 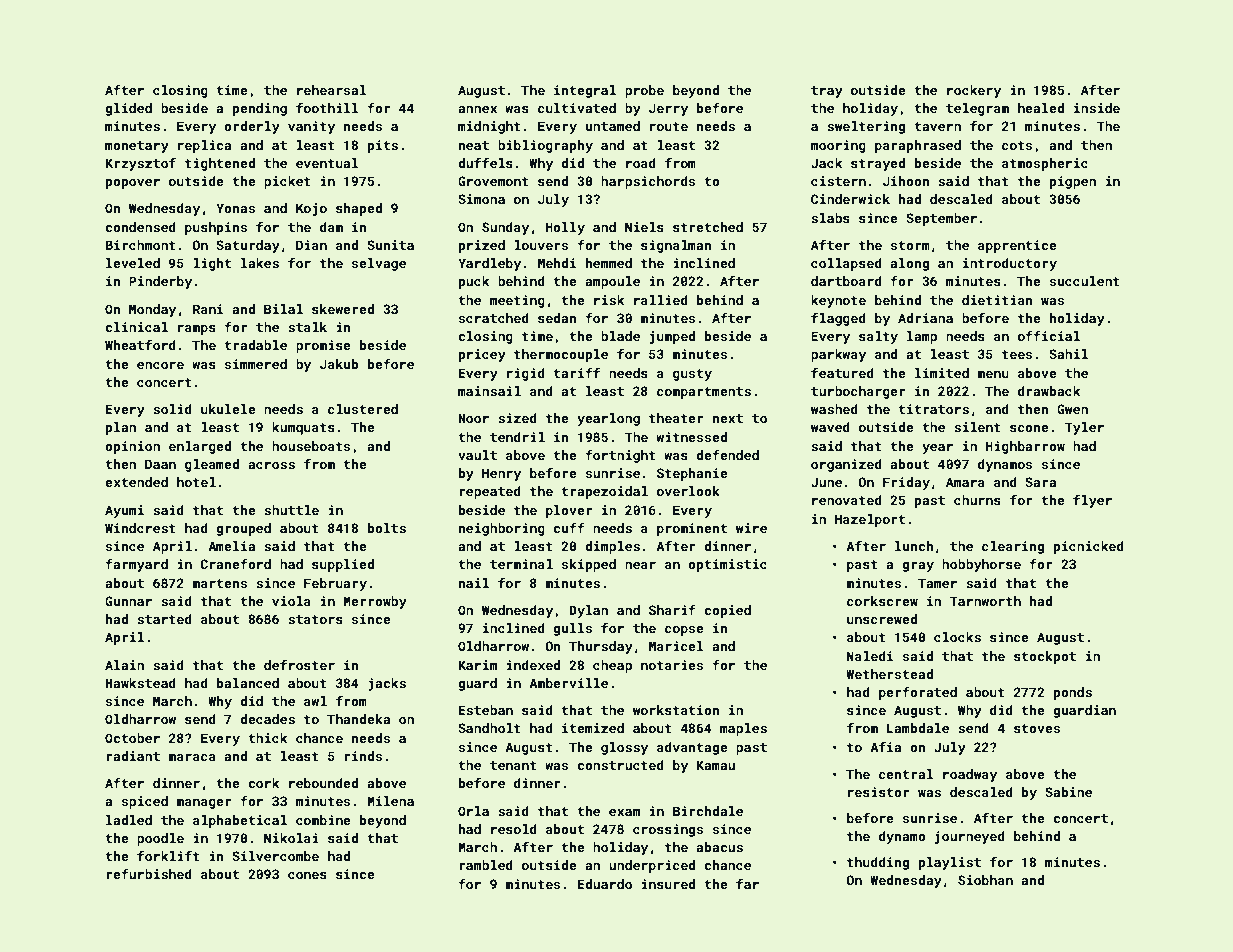 What do you see at coordinates (970, 837) in the document?
I see `journeyed` at bounding box center [970, 837].
